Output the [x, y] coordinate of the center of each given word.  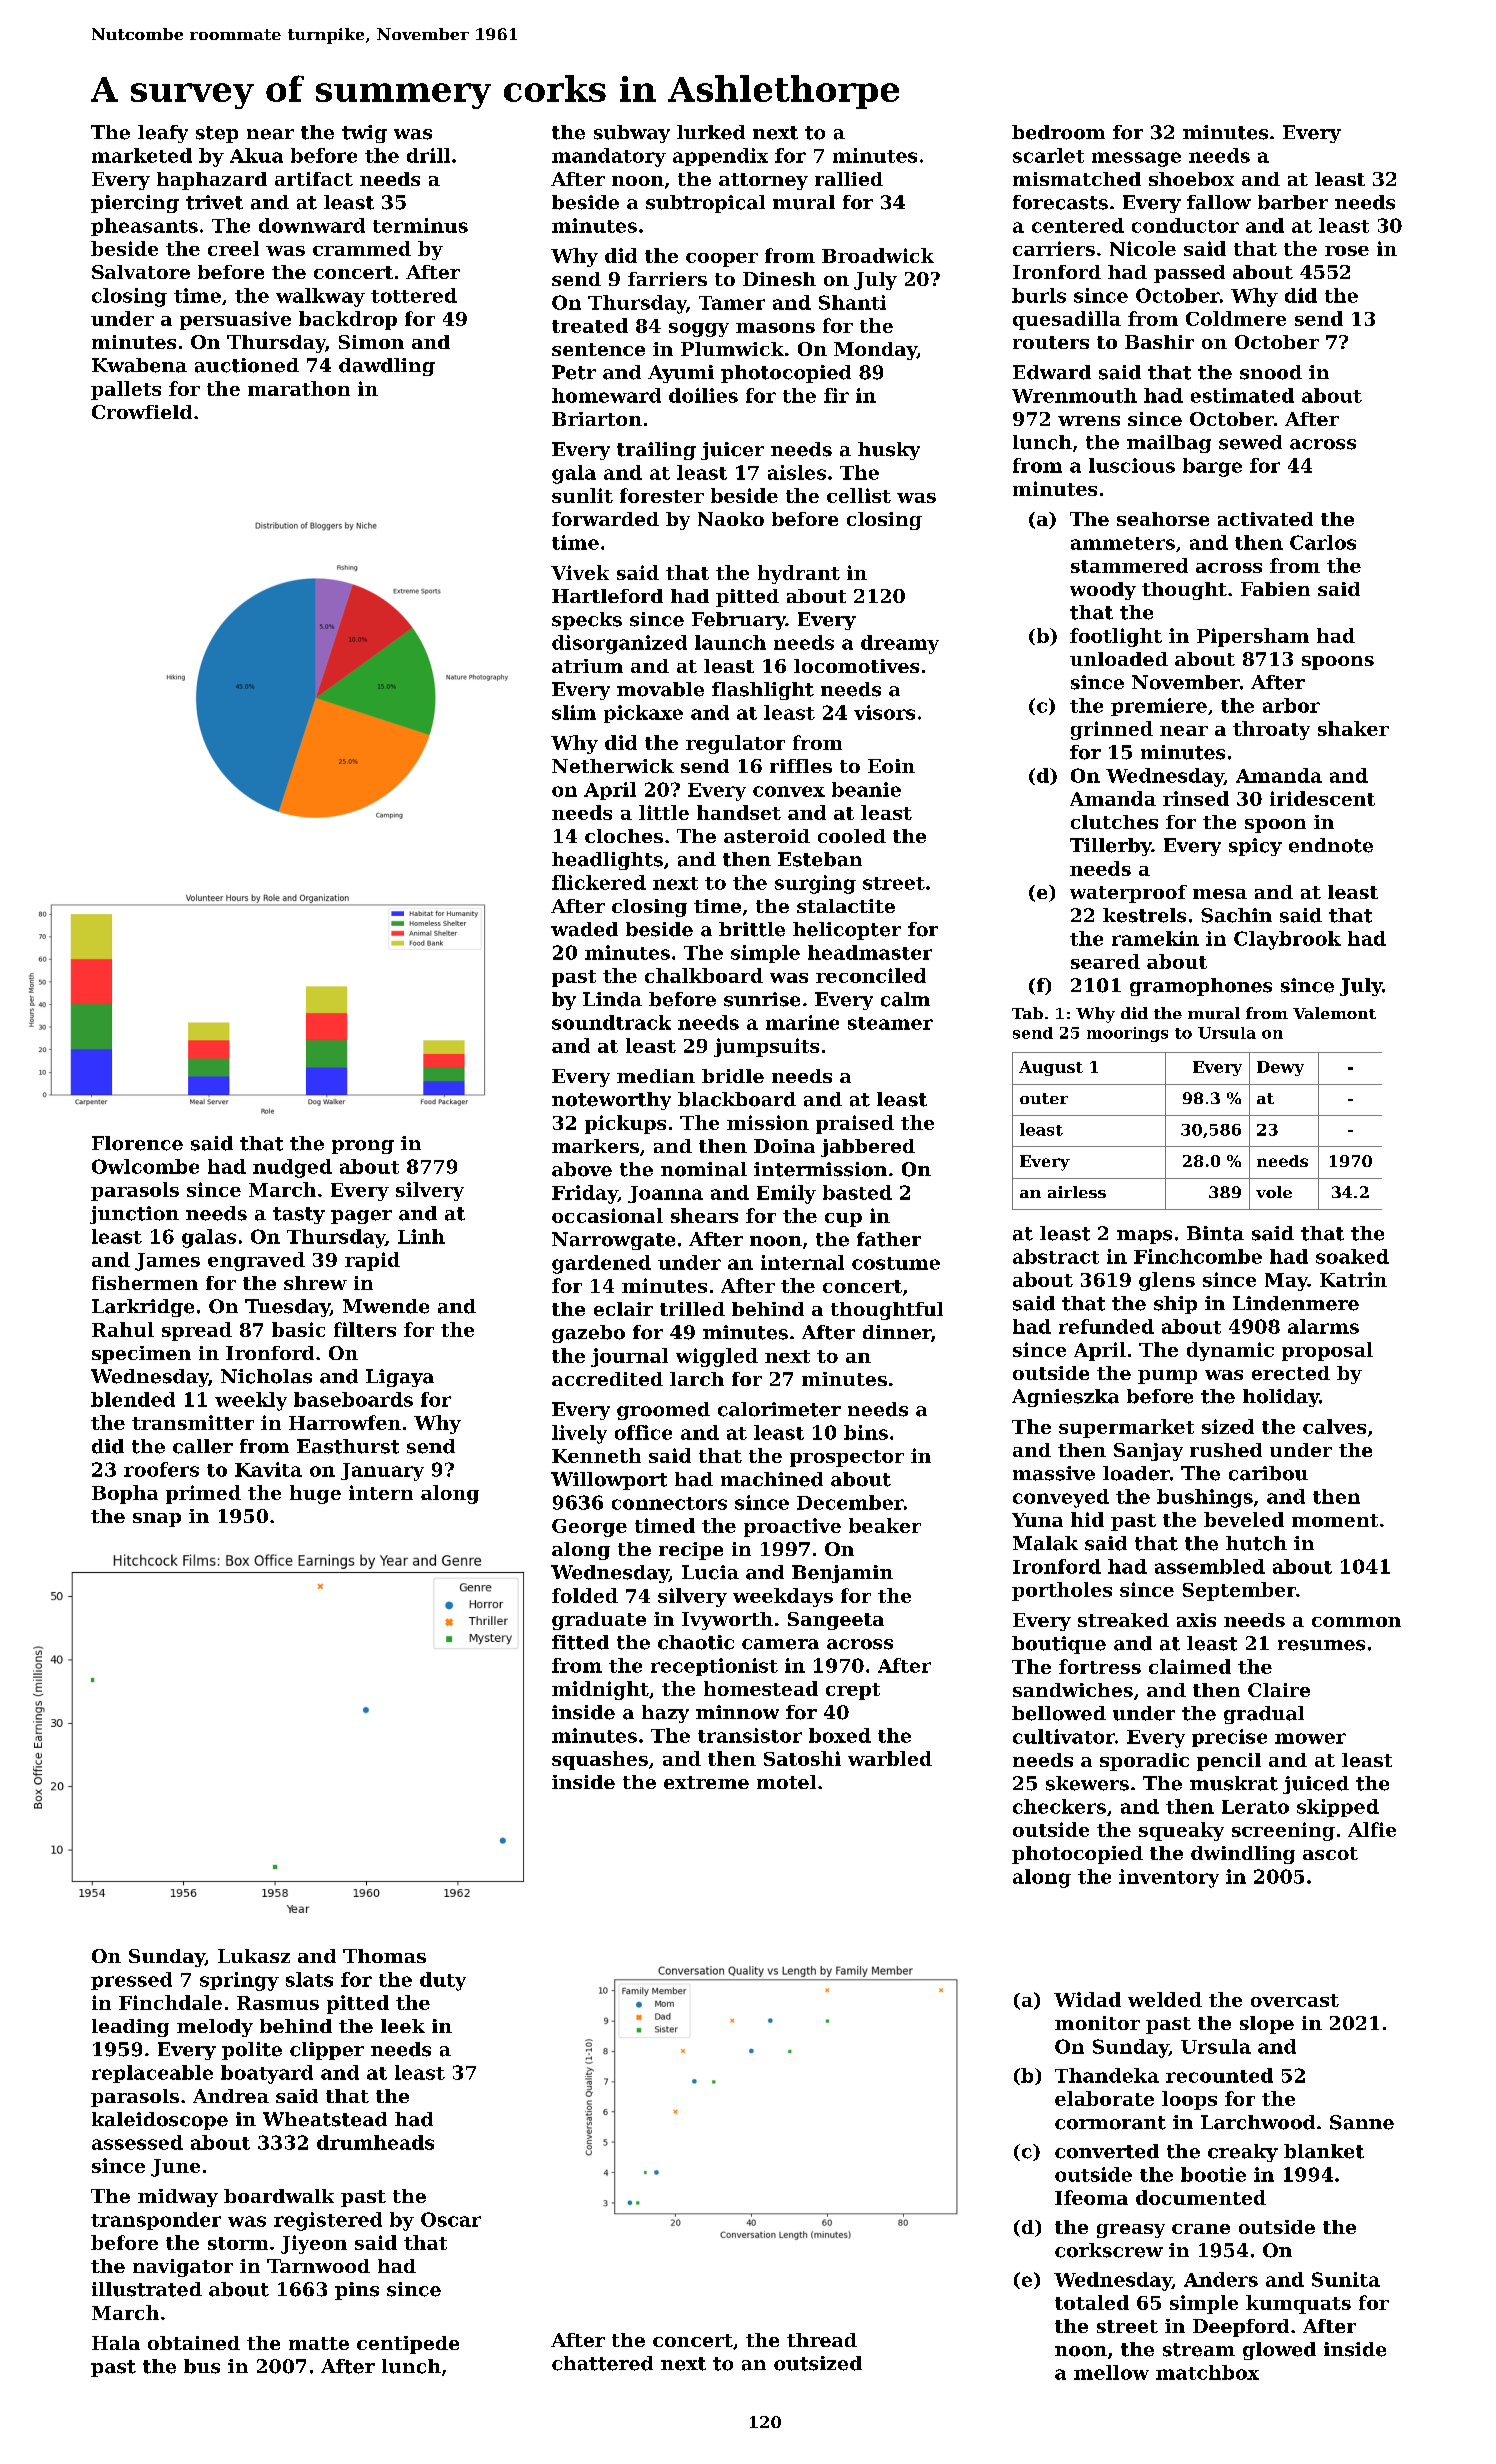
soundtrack [611, 1022]
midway [178, 2198]
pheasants [144, 227]
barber [1293, 202]
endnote [1331, 845]
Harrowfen [345, 1422]
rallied [849, 179]
